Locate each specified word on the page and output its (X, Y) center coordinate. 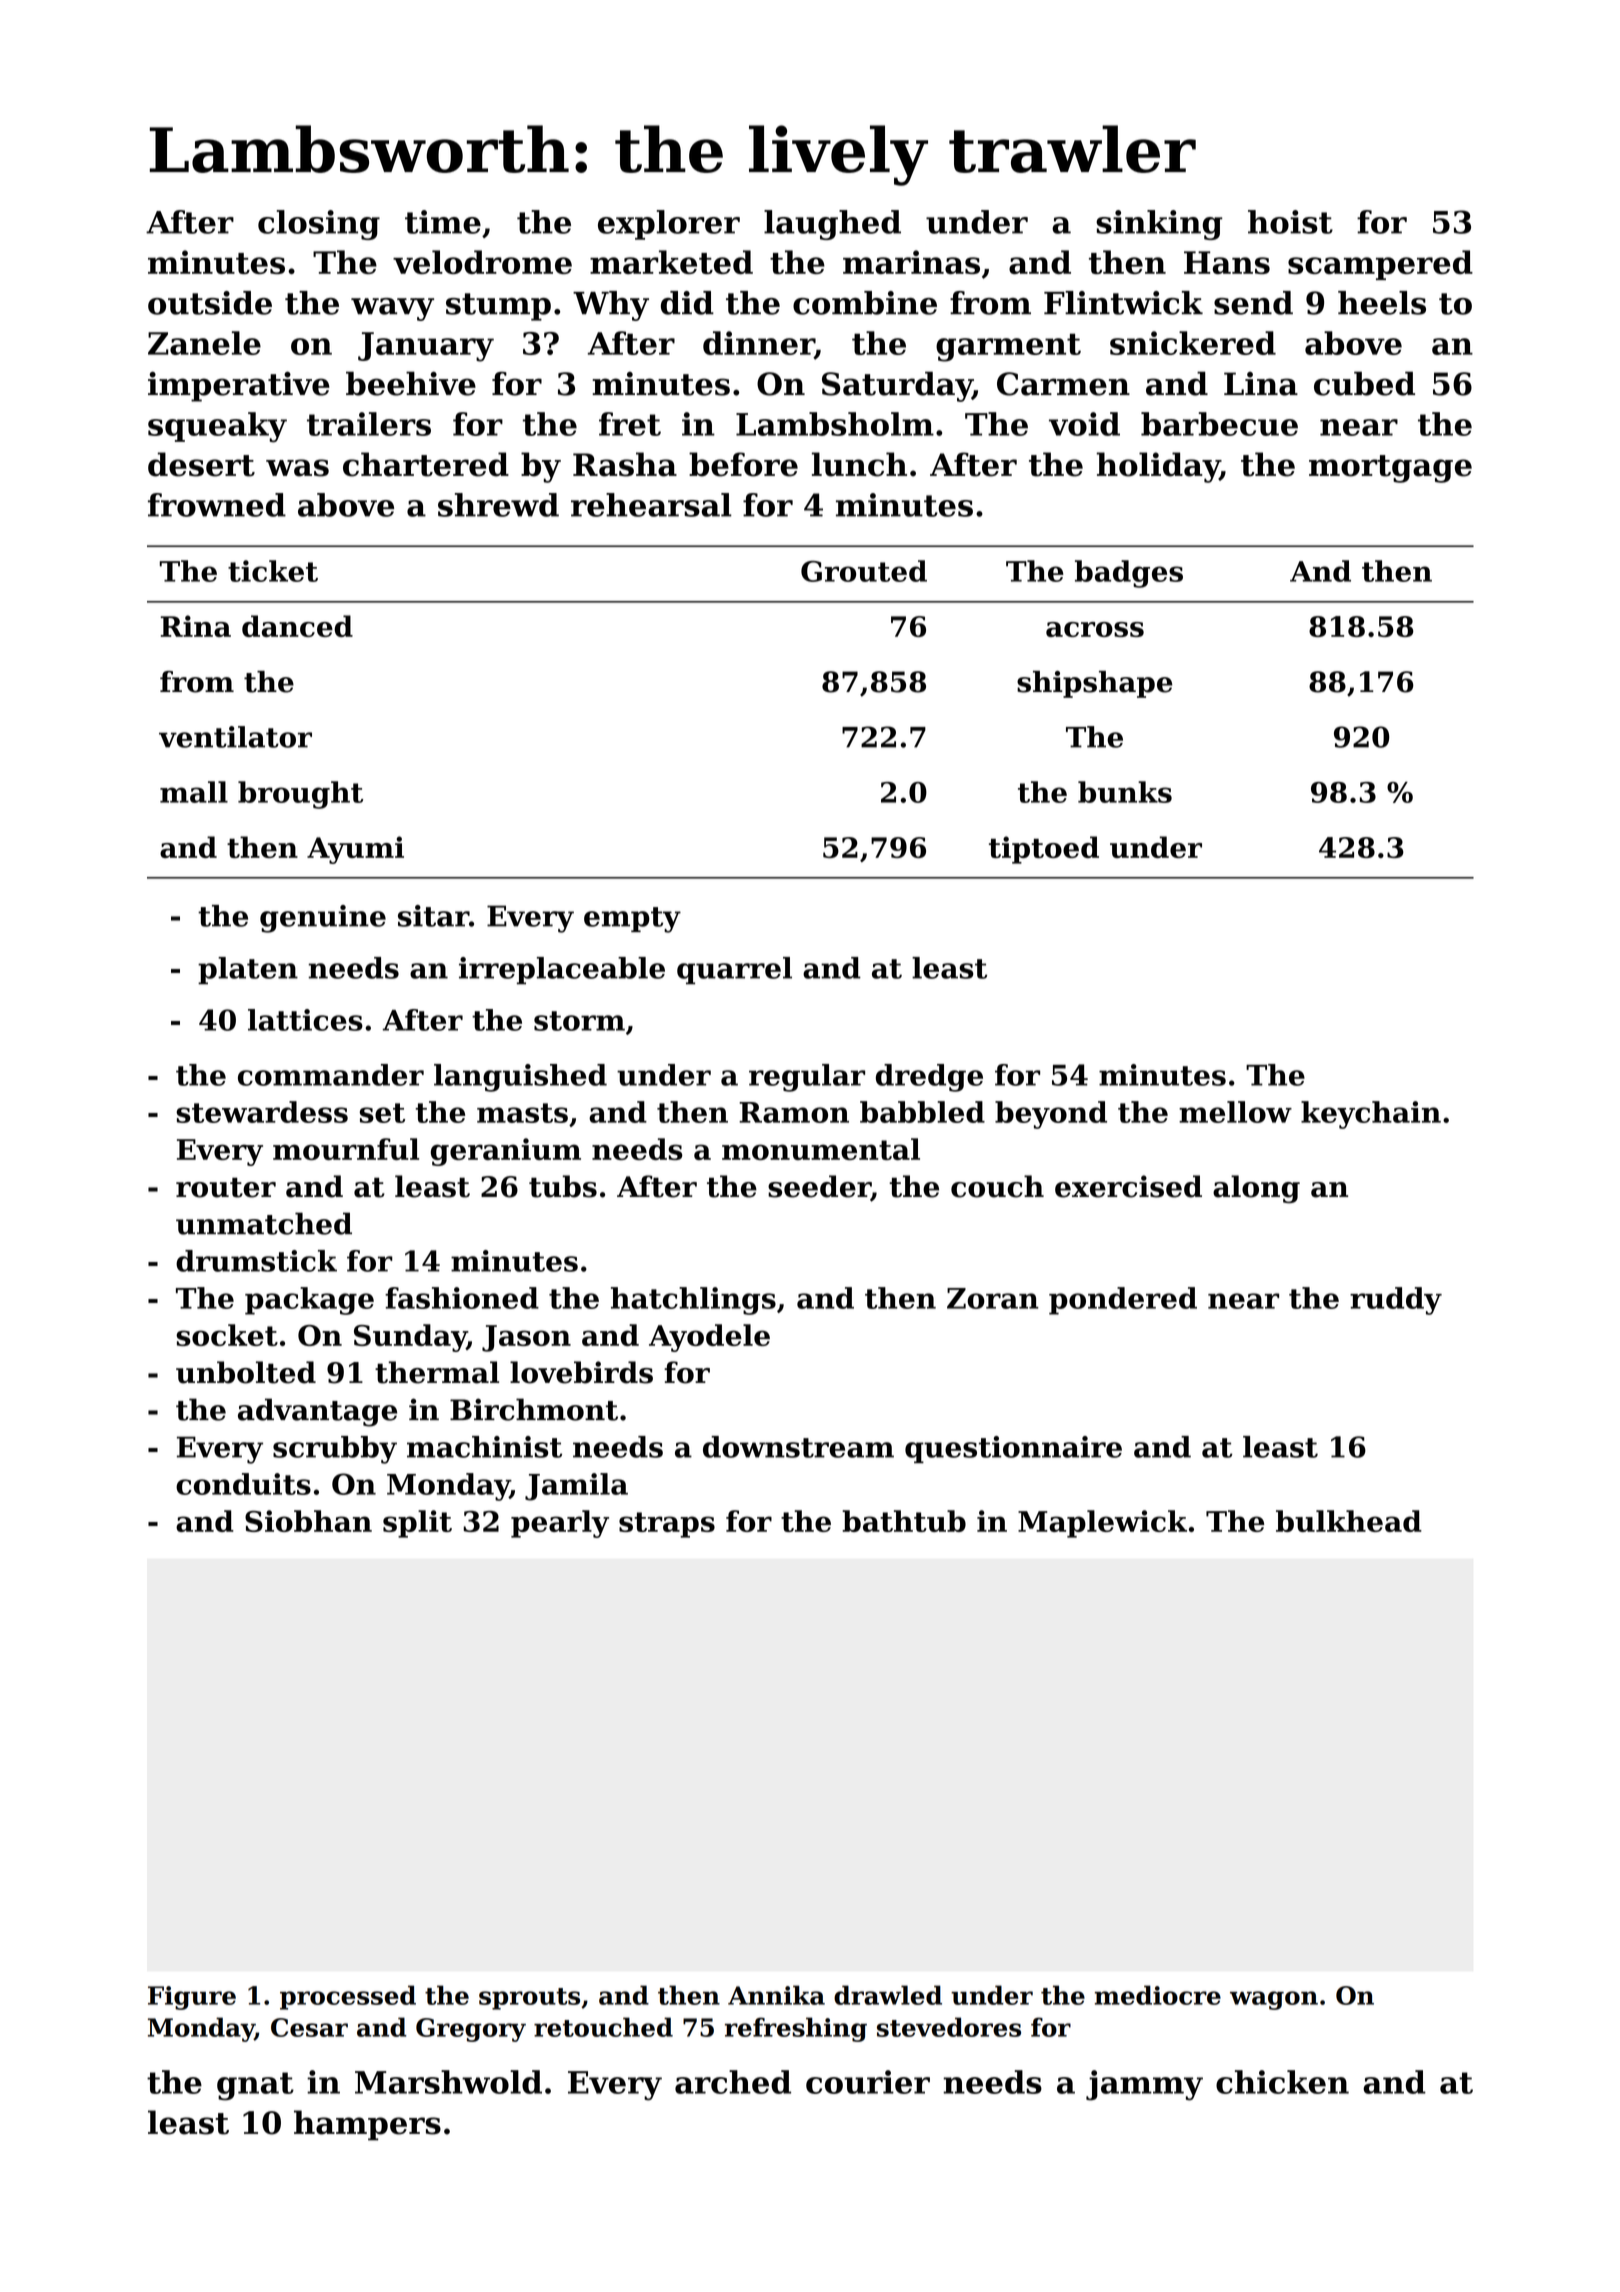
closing (319, 225)
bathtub (904, 1521)
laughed (832, 225)
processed (348, 1997)
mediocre (1158, 1995)
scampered (1380, 265)
